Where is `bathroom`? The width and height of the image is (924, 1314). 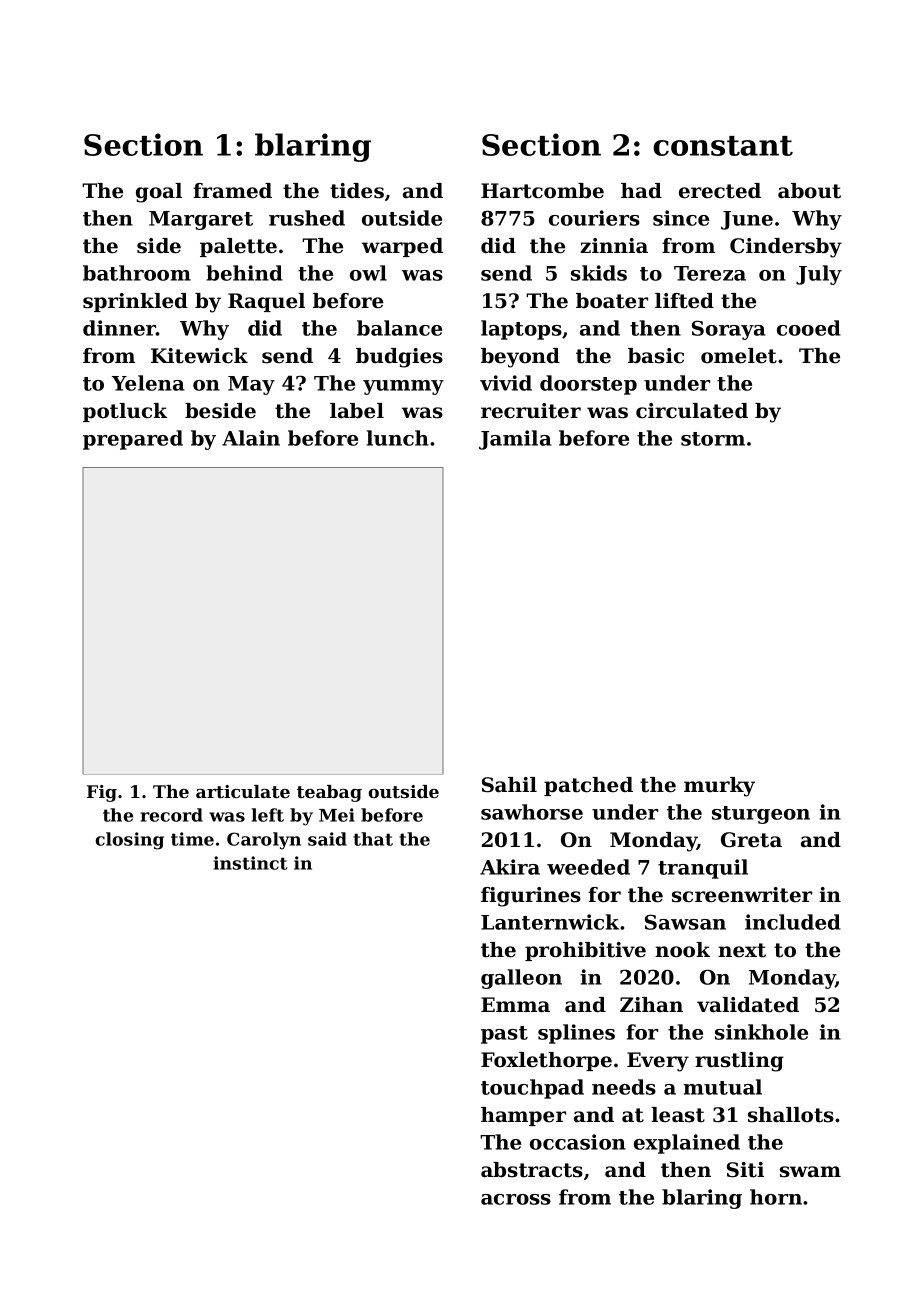 bathroom is located at coordinates (137, 273).
